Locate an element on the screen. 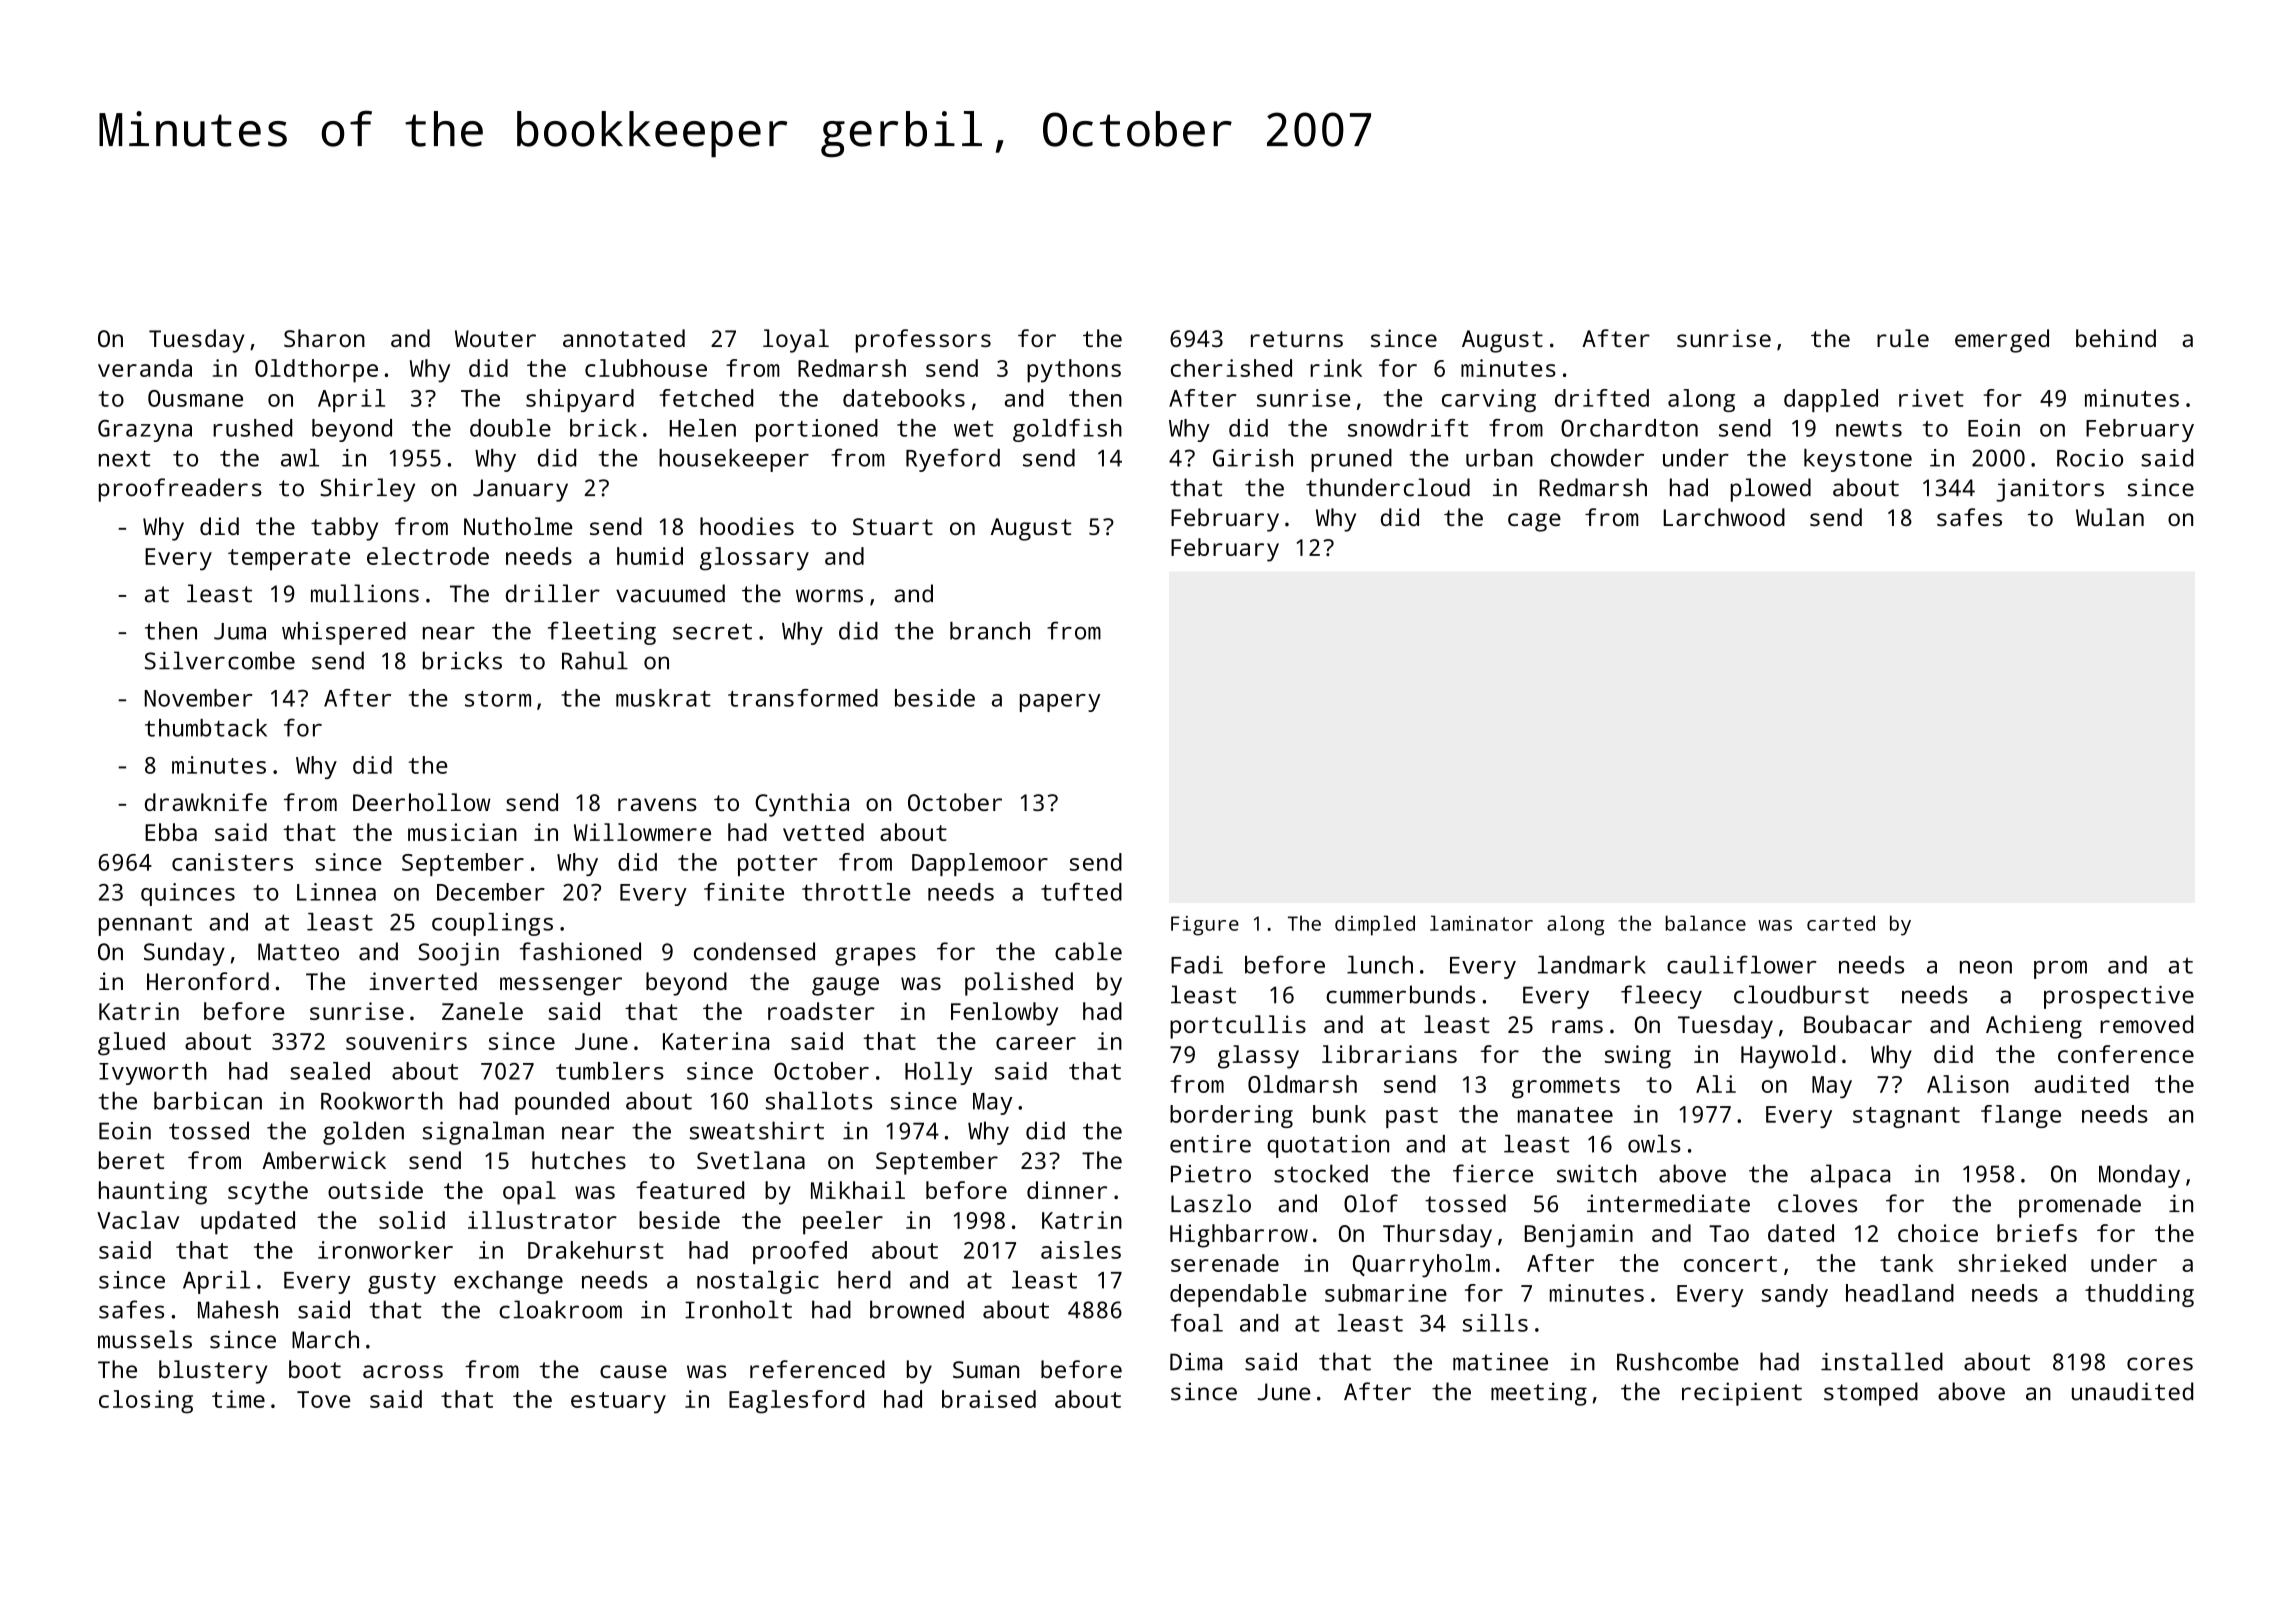  Ebba is located at coordinates (171, 832).
